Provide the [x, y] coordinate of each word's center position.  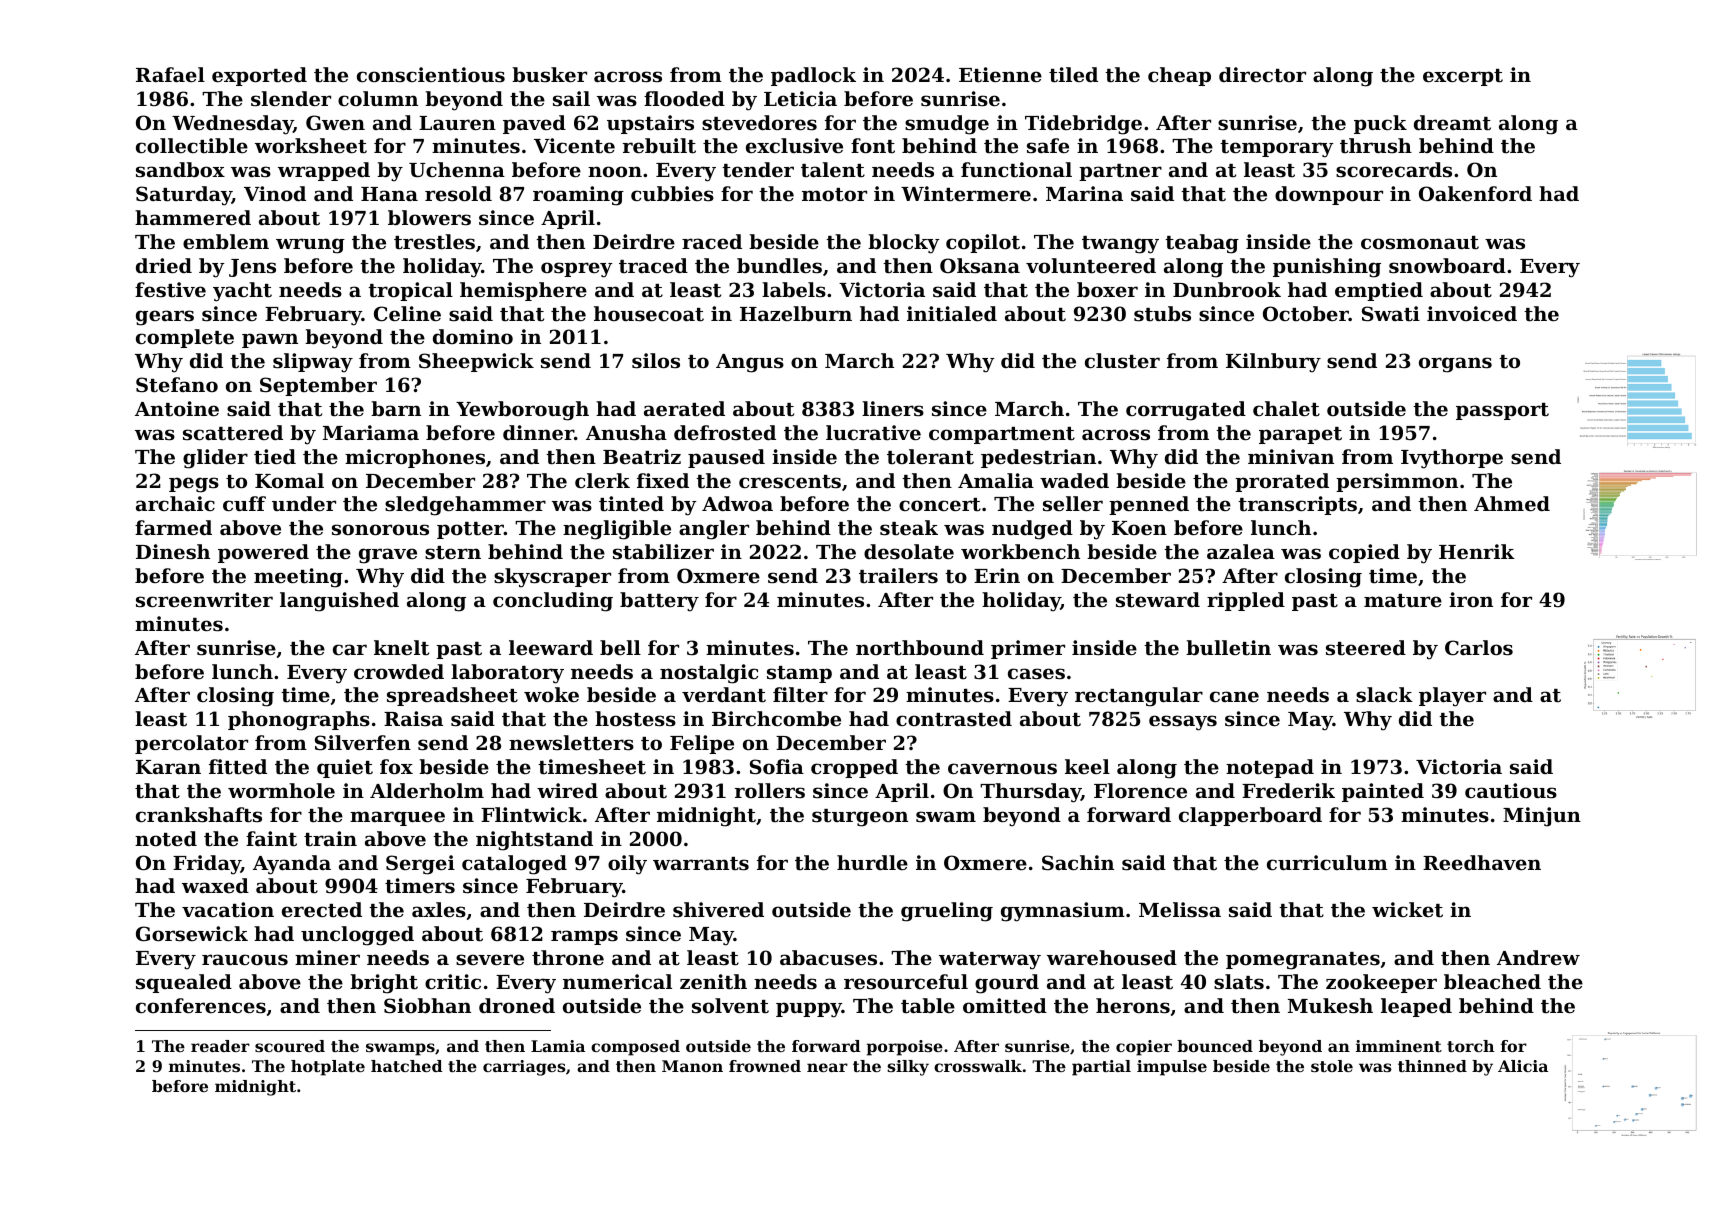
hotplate [328, 1068]
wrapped [324, 171]
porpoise [904, 1048]
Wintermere [966, 194]
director [1262, 75]
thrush [1376, 146]
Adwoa [737, 503]
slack [1384, 694]
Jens [252, 268]
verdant [724, 695]
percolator [191, 744]
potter [470, 530]
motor [834, 195]
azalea [1241, 551]
